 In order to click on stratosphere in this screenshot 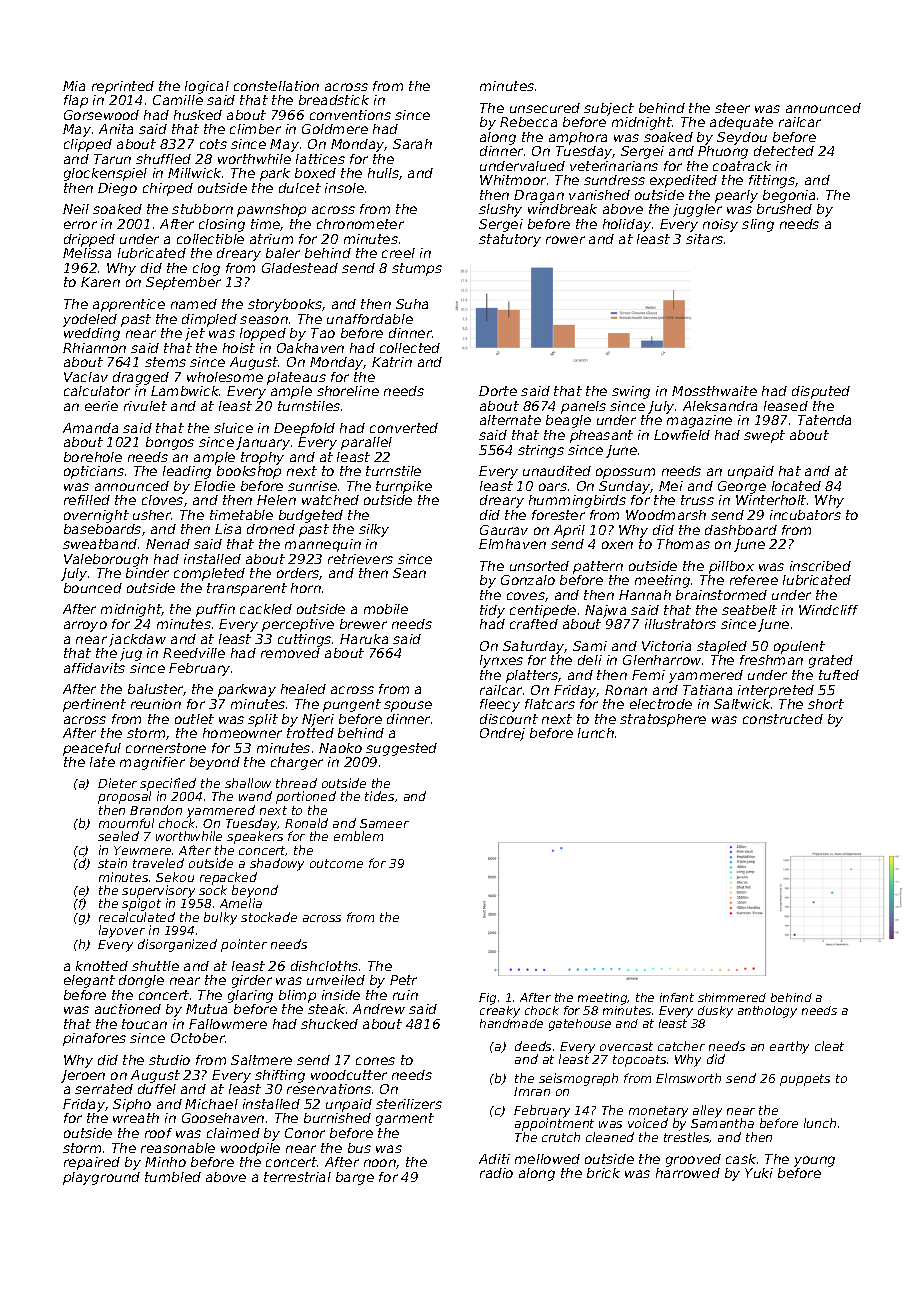, I will do `click(663, 720)`.
